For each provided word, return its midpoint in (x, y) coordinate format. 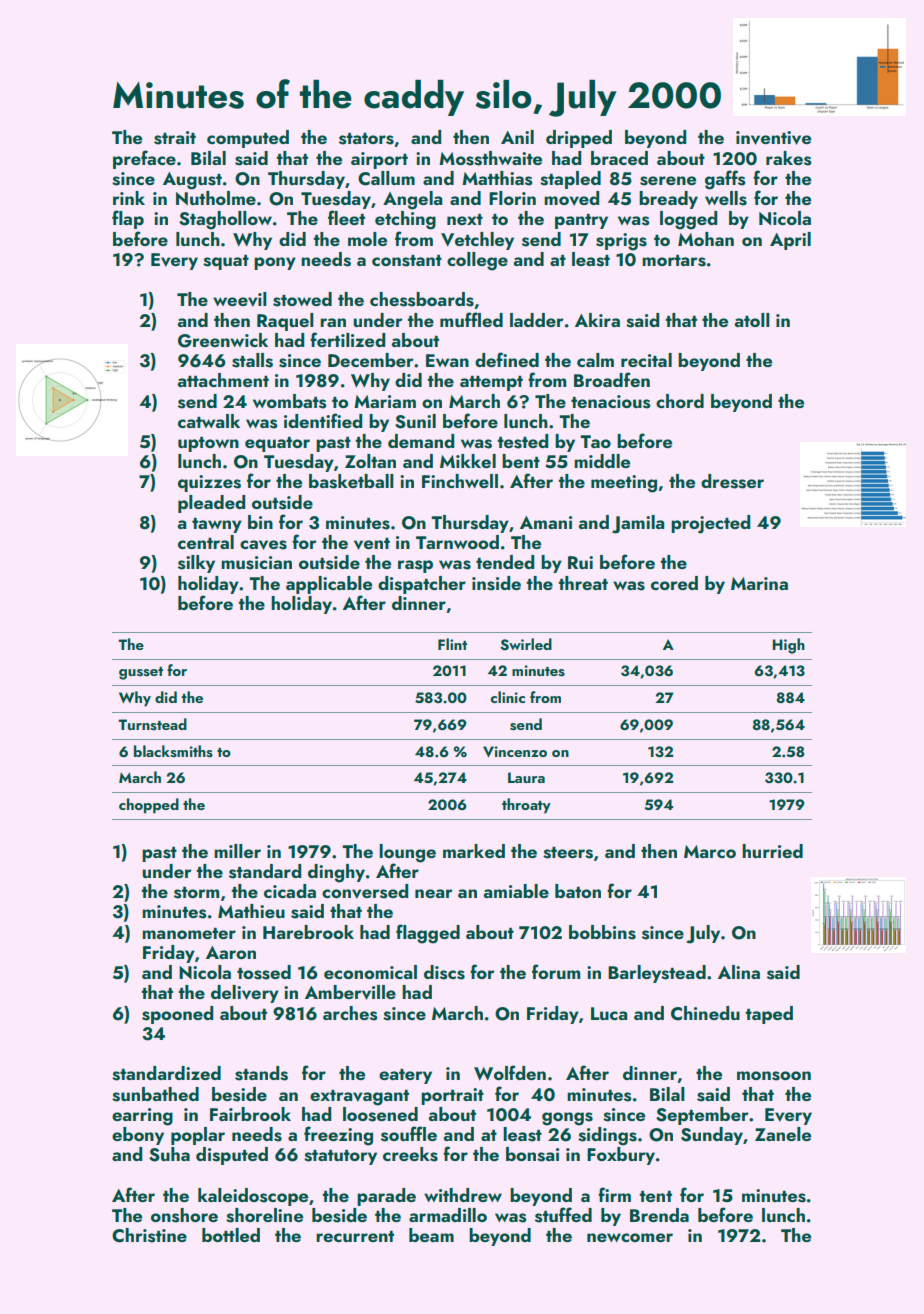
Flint (452, 644)
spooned (178, 1015)
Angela (413, 200)
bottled (231, 1235)
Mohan (706, 239)
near (434, 893)
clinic (508, 697)
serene (668, 181)
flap (128, 219)
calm (595, 360)
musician (256, 563)
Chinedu (705, 1013)
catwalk (209, 421)
